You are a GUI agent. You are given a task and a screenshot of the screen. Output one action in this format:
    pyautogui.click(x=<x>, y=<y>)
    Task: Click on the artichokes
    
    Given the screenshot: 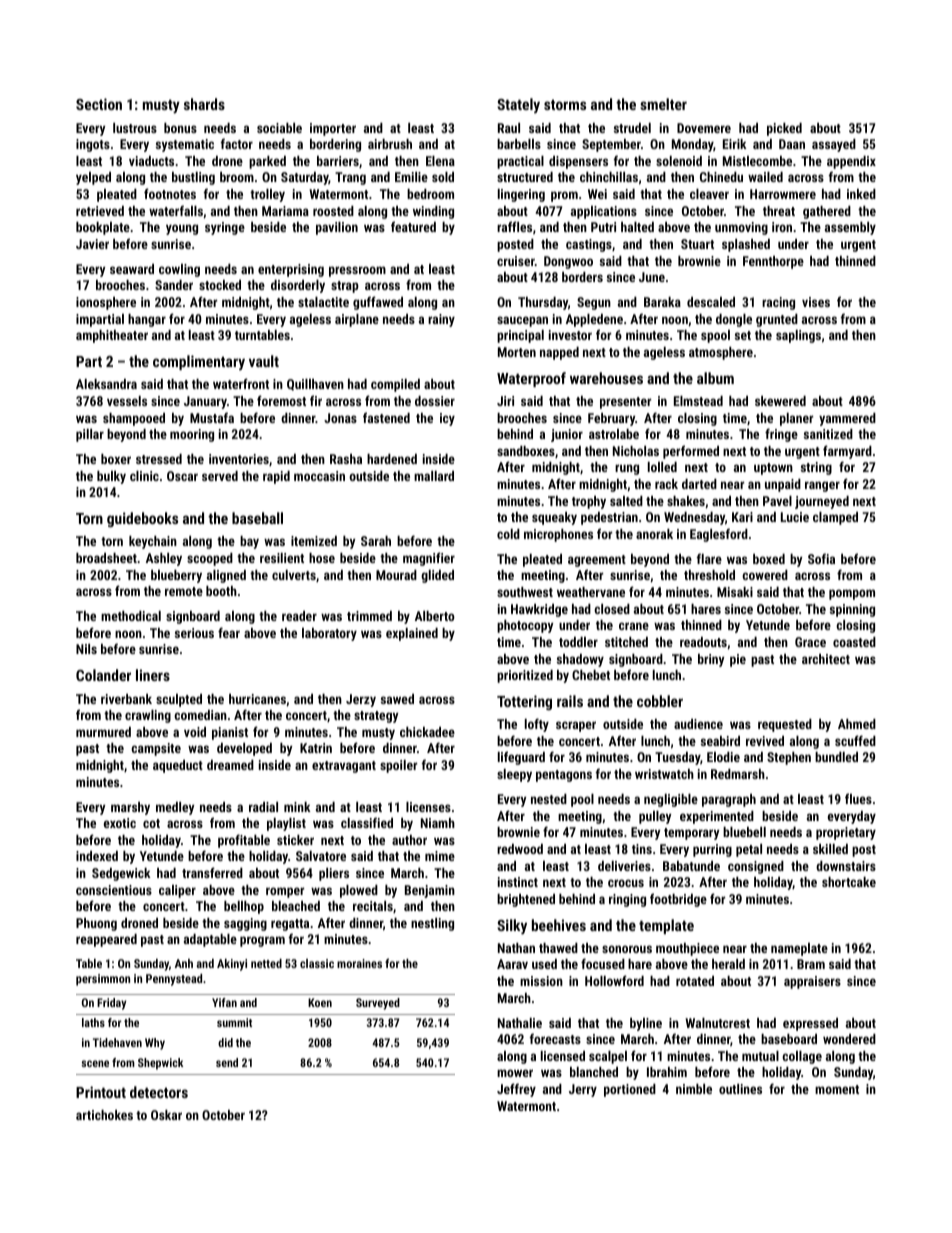 What is the action you would take?
    pyautogui.click(x=104, y=1115)
